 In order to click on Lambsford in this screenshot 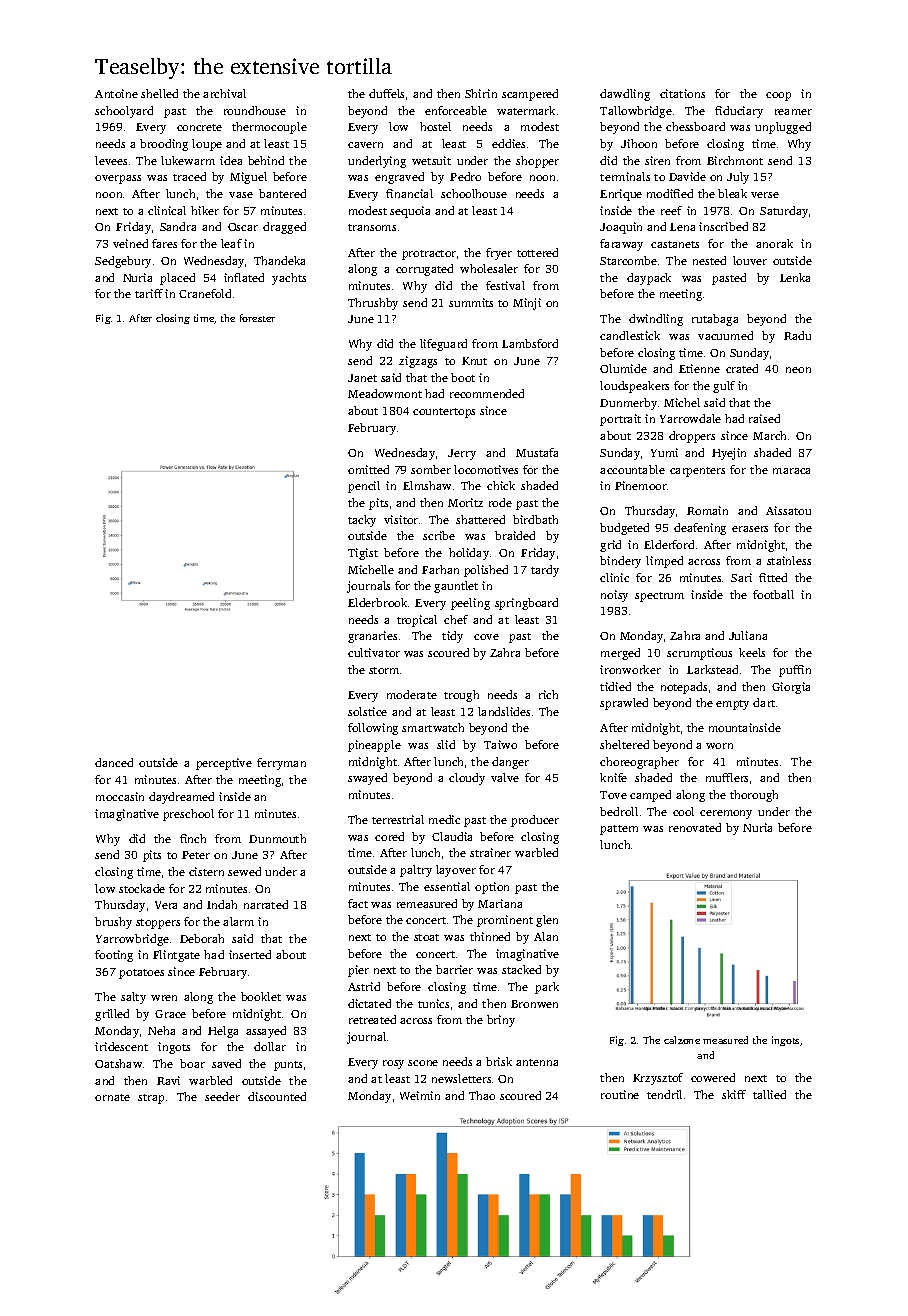, I will do `click(530, 343)`.
